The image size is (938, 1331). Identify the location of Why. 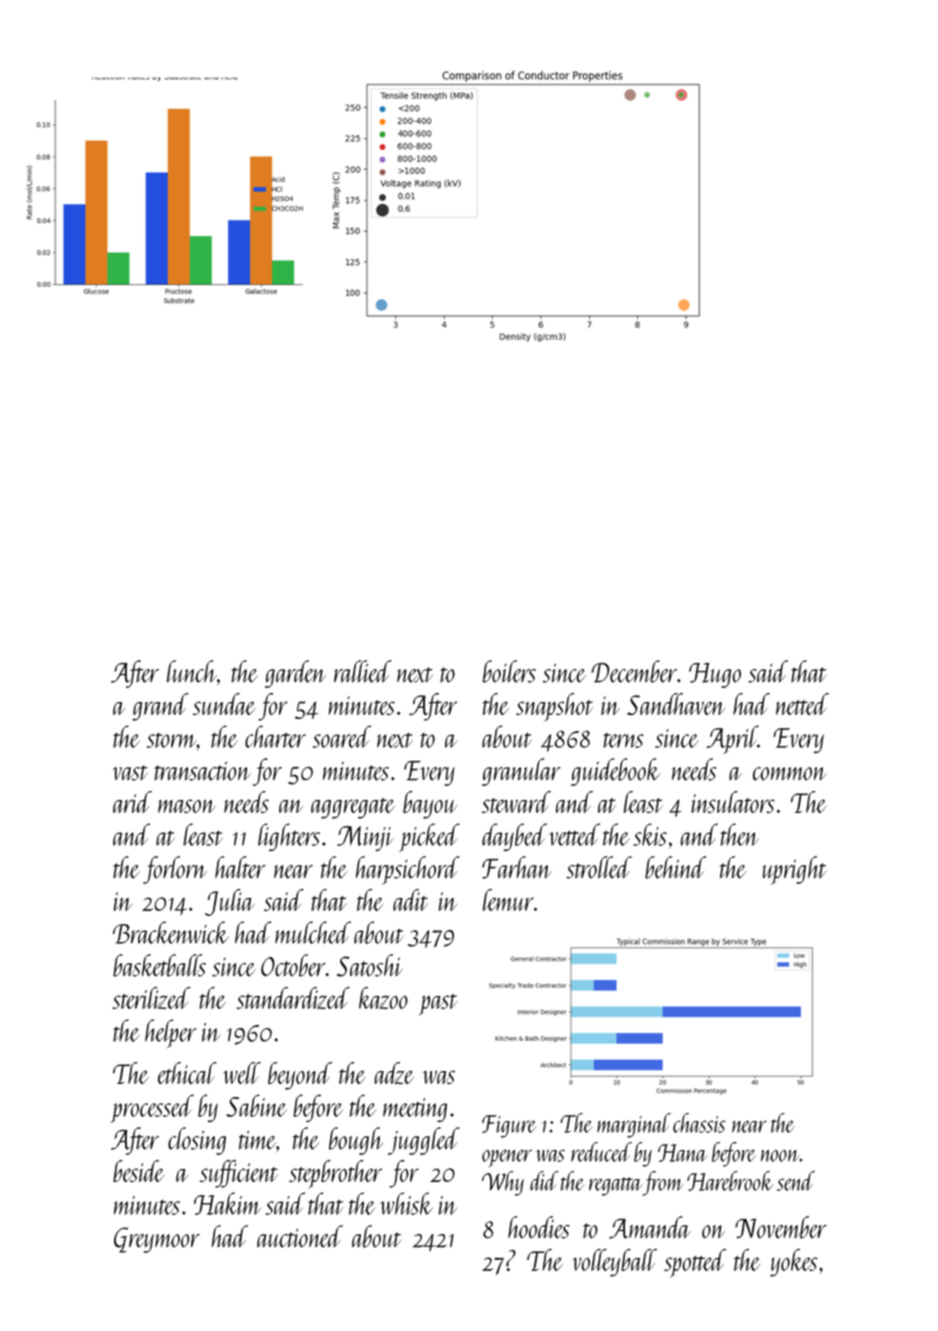
(503, 1183).
